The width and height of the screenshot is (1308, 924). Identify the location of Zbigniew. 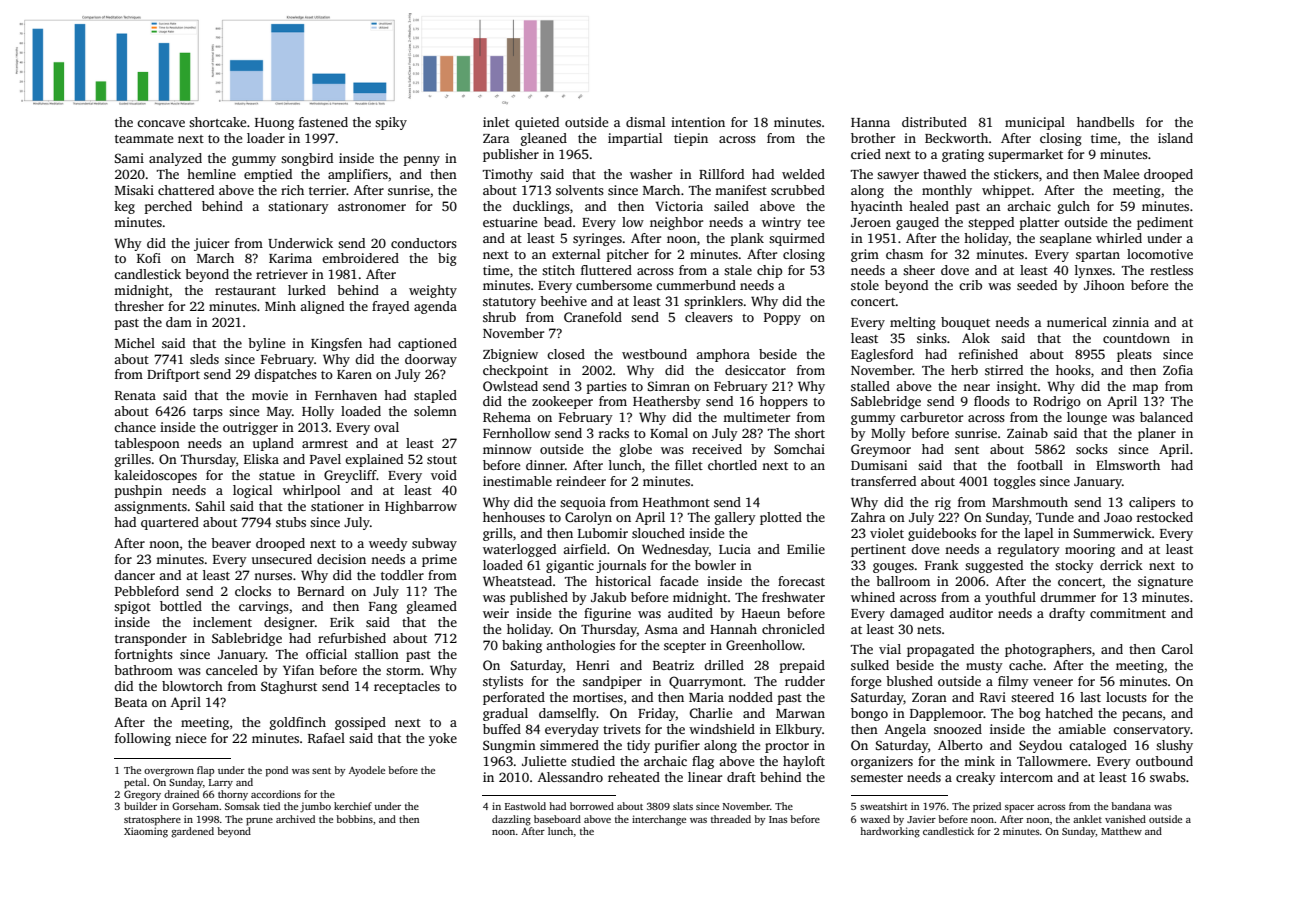
(510, 355).
